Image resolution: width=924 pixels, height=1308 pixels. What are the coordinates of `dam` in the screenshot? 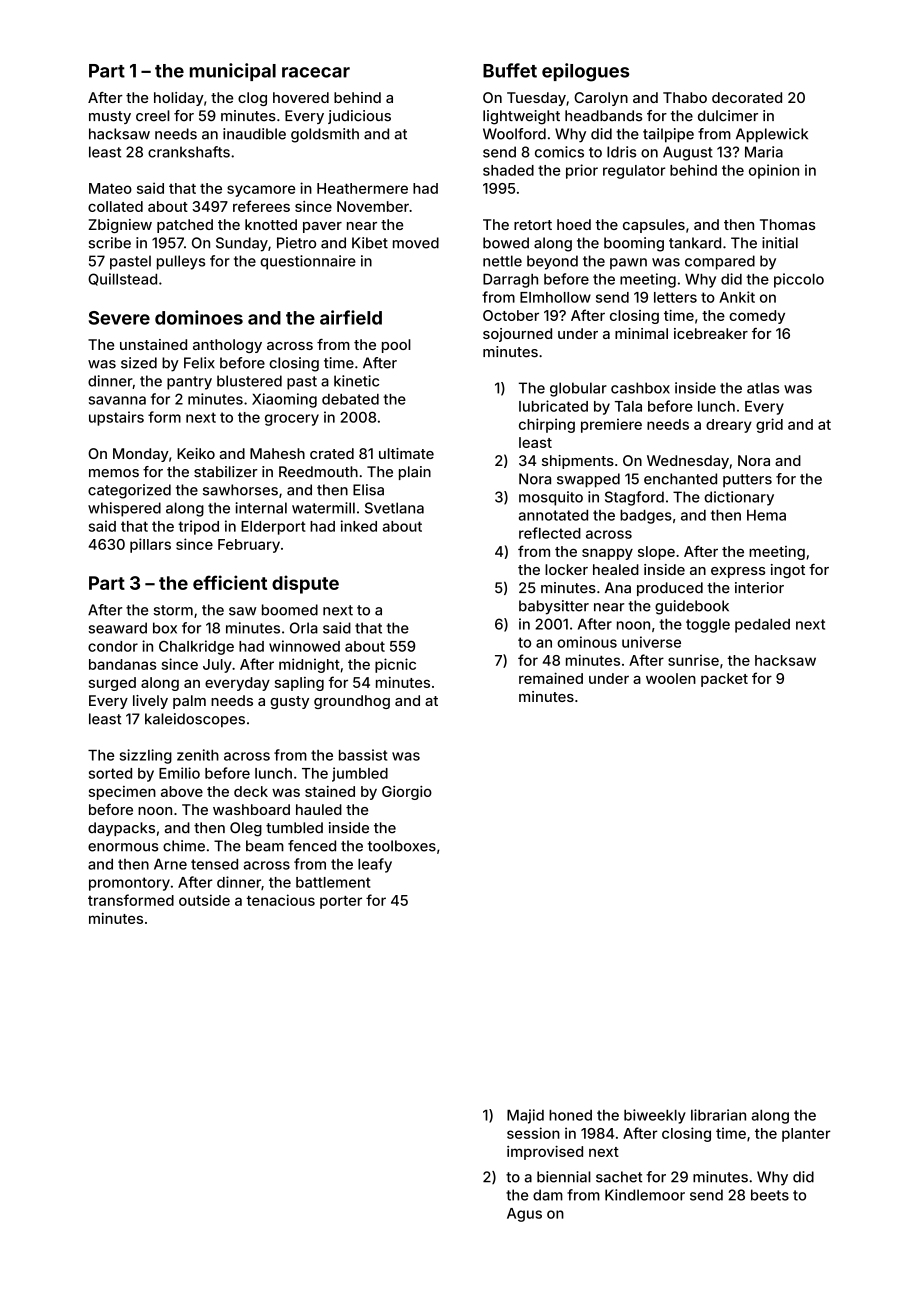 It's located at (548, 1195).
